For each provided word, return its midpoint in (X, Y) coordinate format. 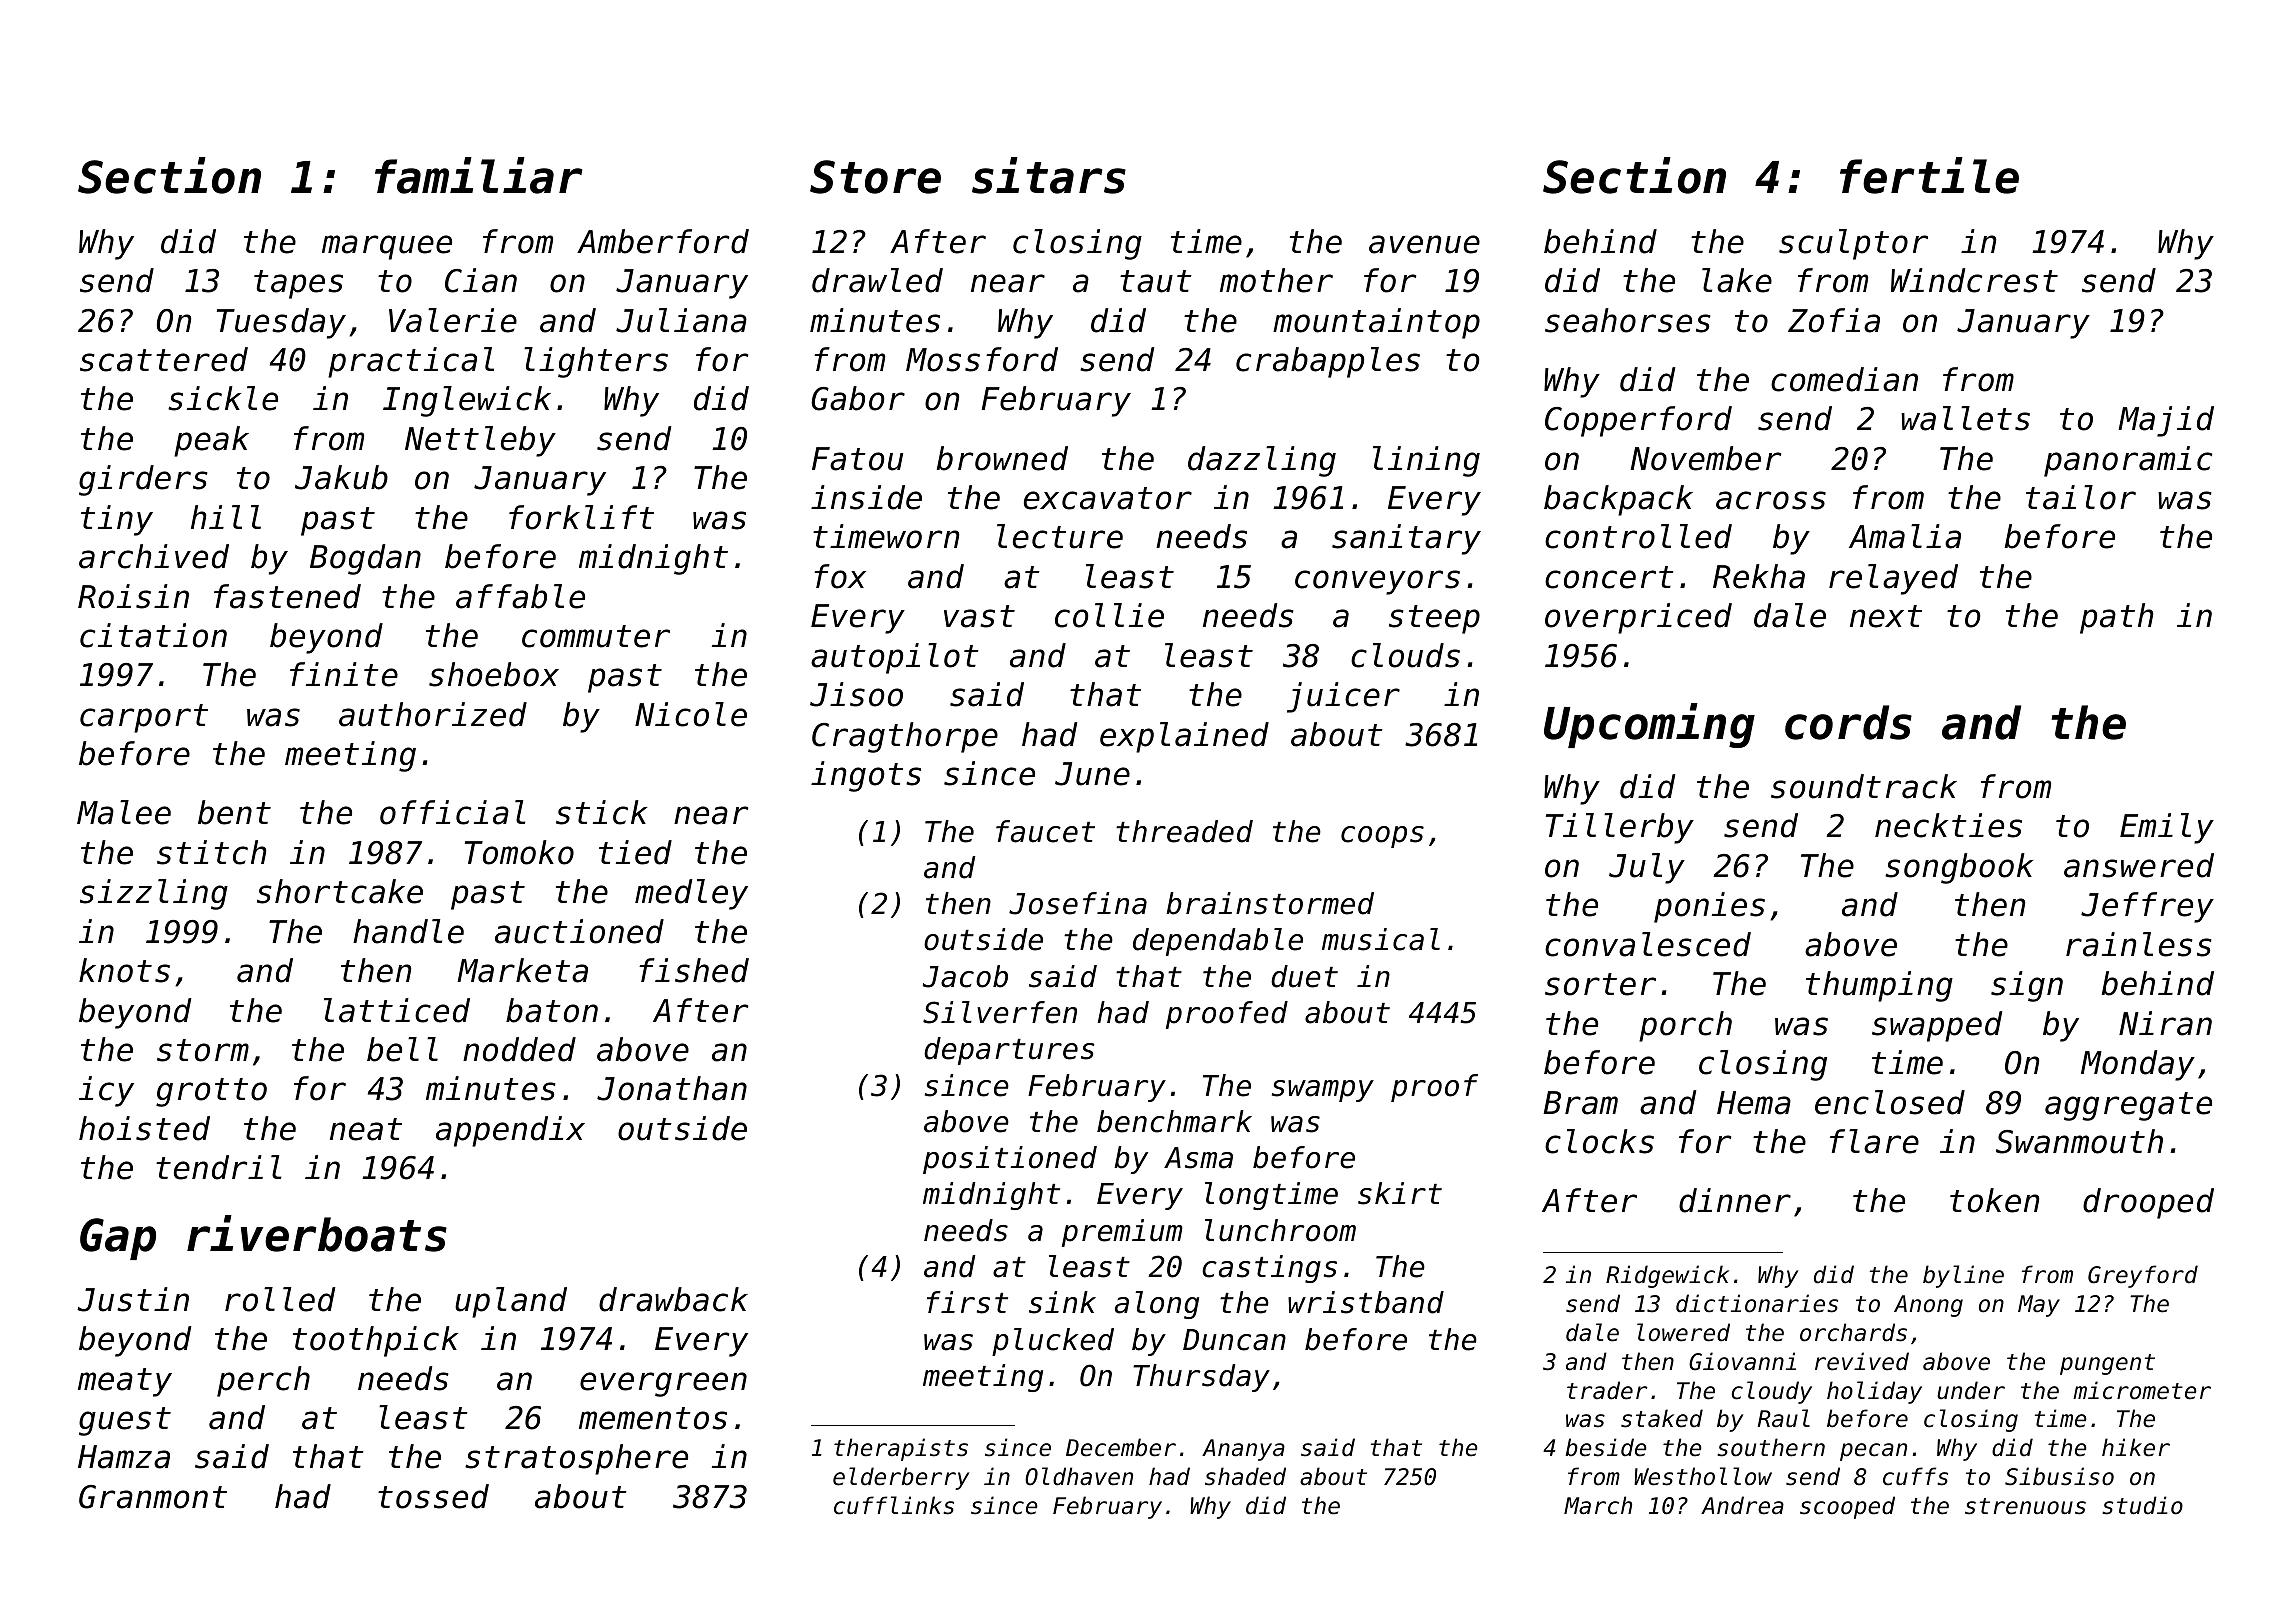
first (967, 1302)
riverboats (317, 1233)
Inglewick (467, 401)
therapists (901, 1449)
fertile (1929, 175)
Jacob (965, 976)
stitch (211, 852)
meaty (125, 1382)
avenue (1424, 244)
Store (875, 177)
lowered (1683, 1332)
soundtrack (1864, 786)
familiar (478, 175)
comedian (1844, 379)
